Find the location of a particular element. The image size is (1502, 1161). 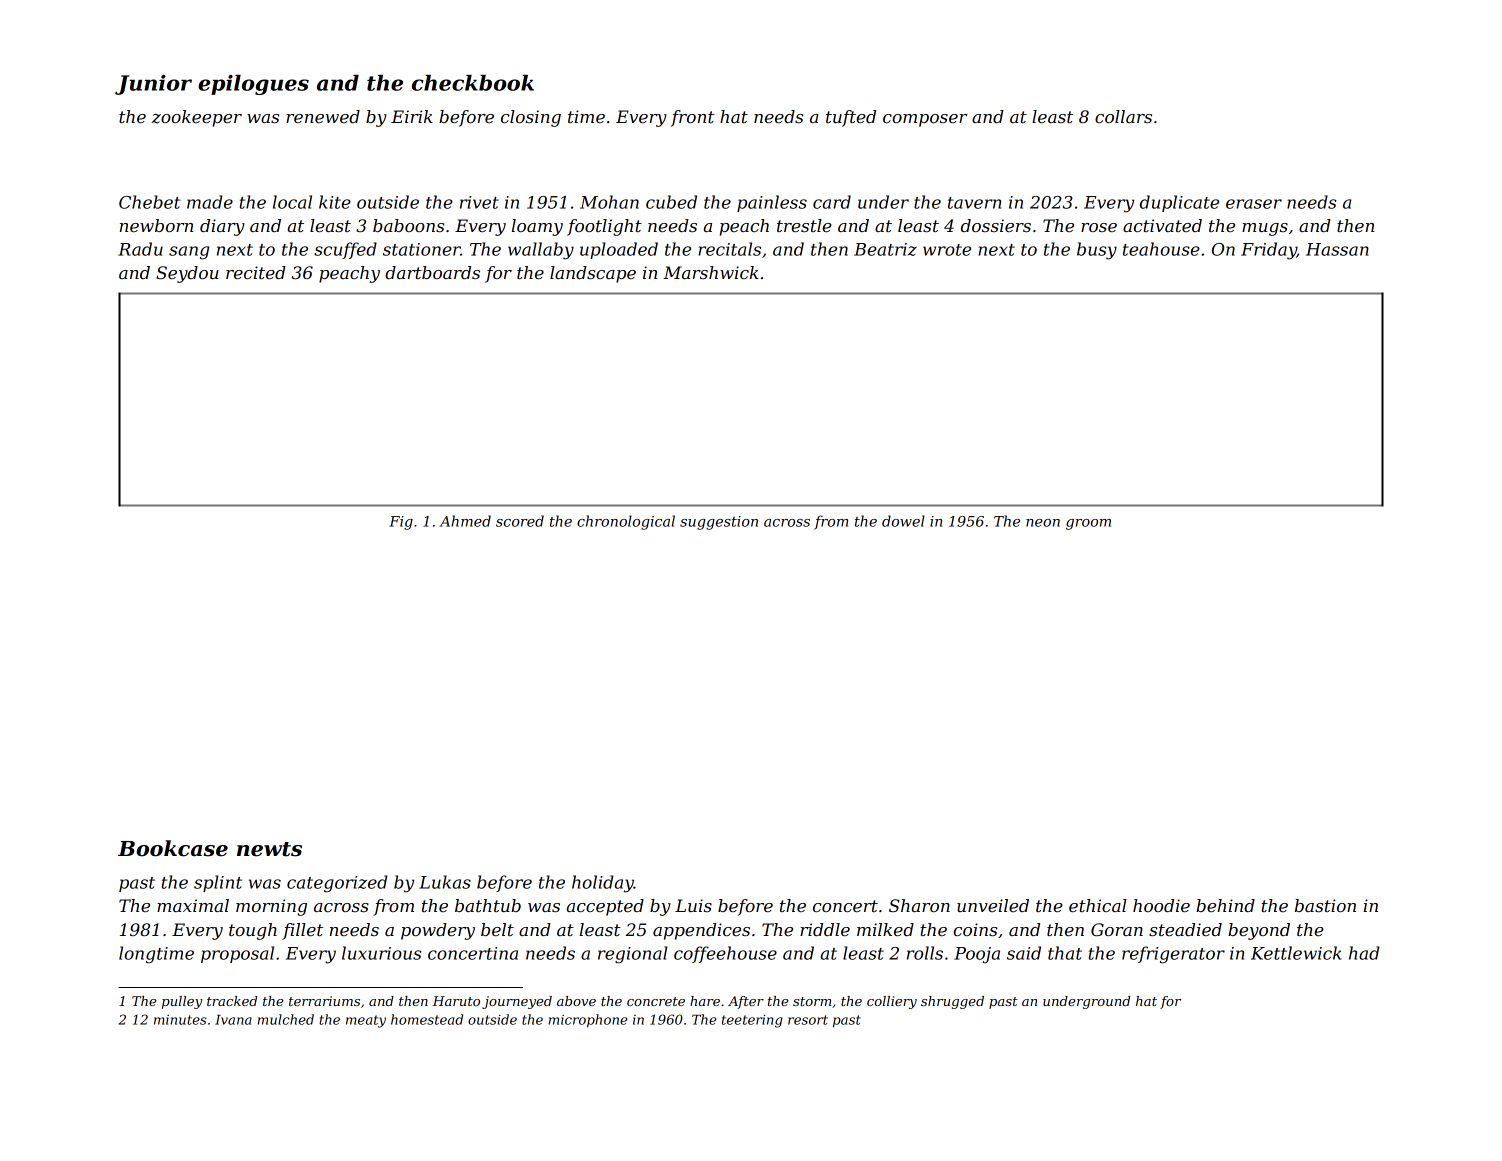

newts is located at coordinates (269, 849).
